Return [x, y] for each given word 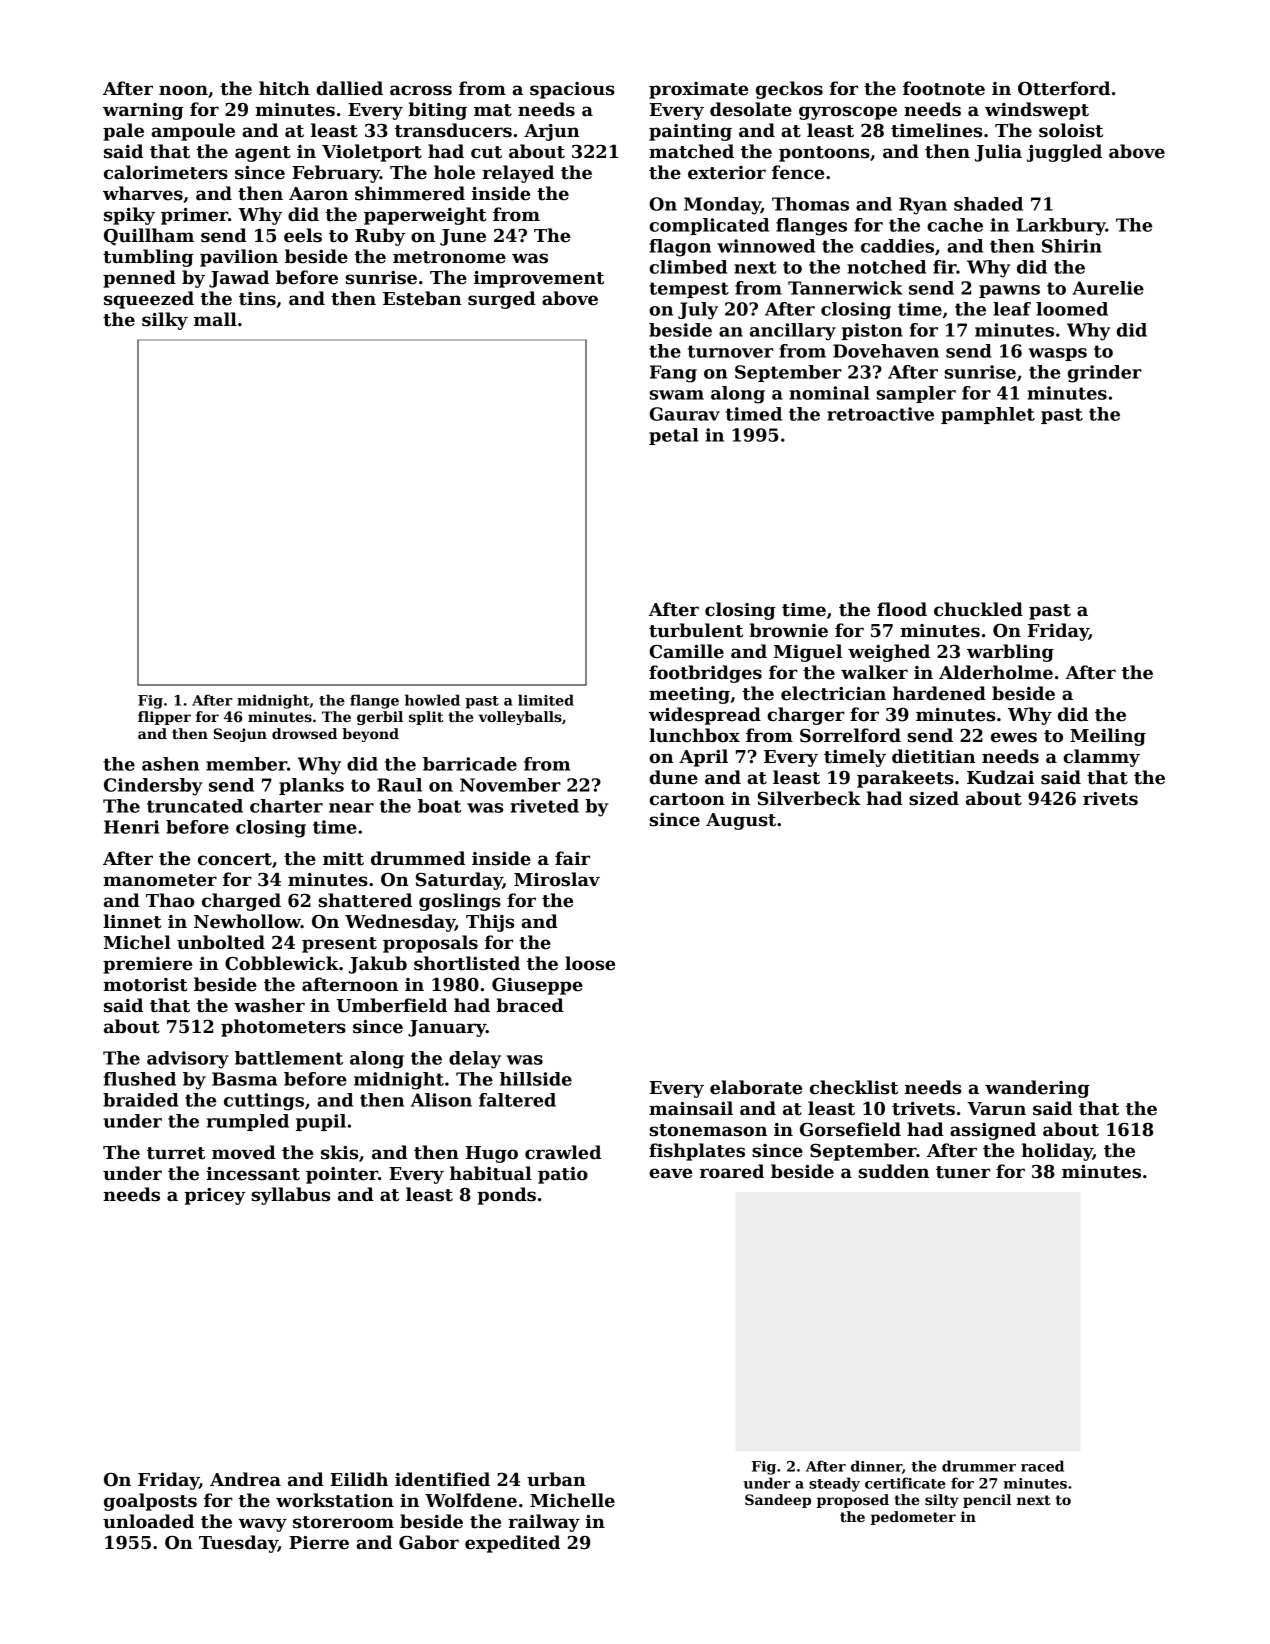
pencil [987, 1501]
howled [432, 700]
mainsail [691, 1108]
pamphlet [988, 415]
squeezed [149, 300]
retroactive [880, 414]
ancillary [793, 332]
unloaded [148, 1521]
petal [674, 436]
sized [934, 798]
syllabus [291, 1196]
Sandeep [778, 1501]
